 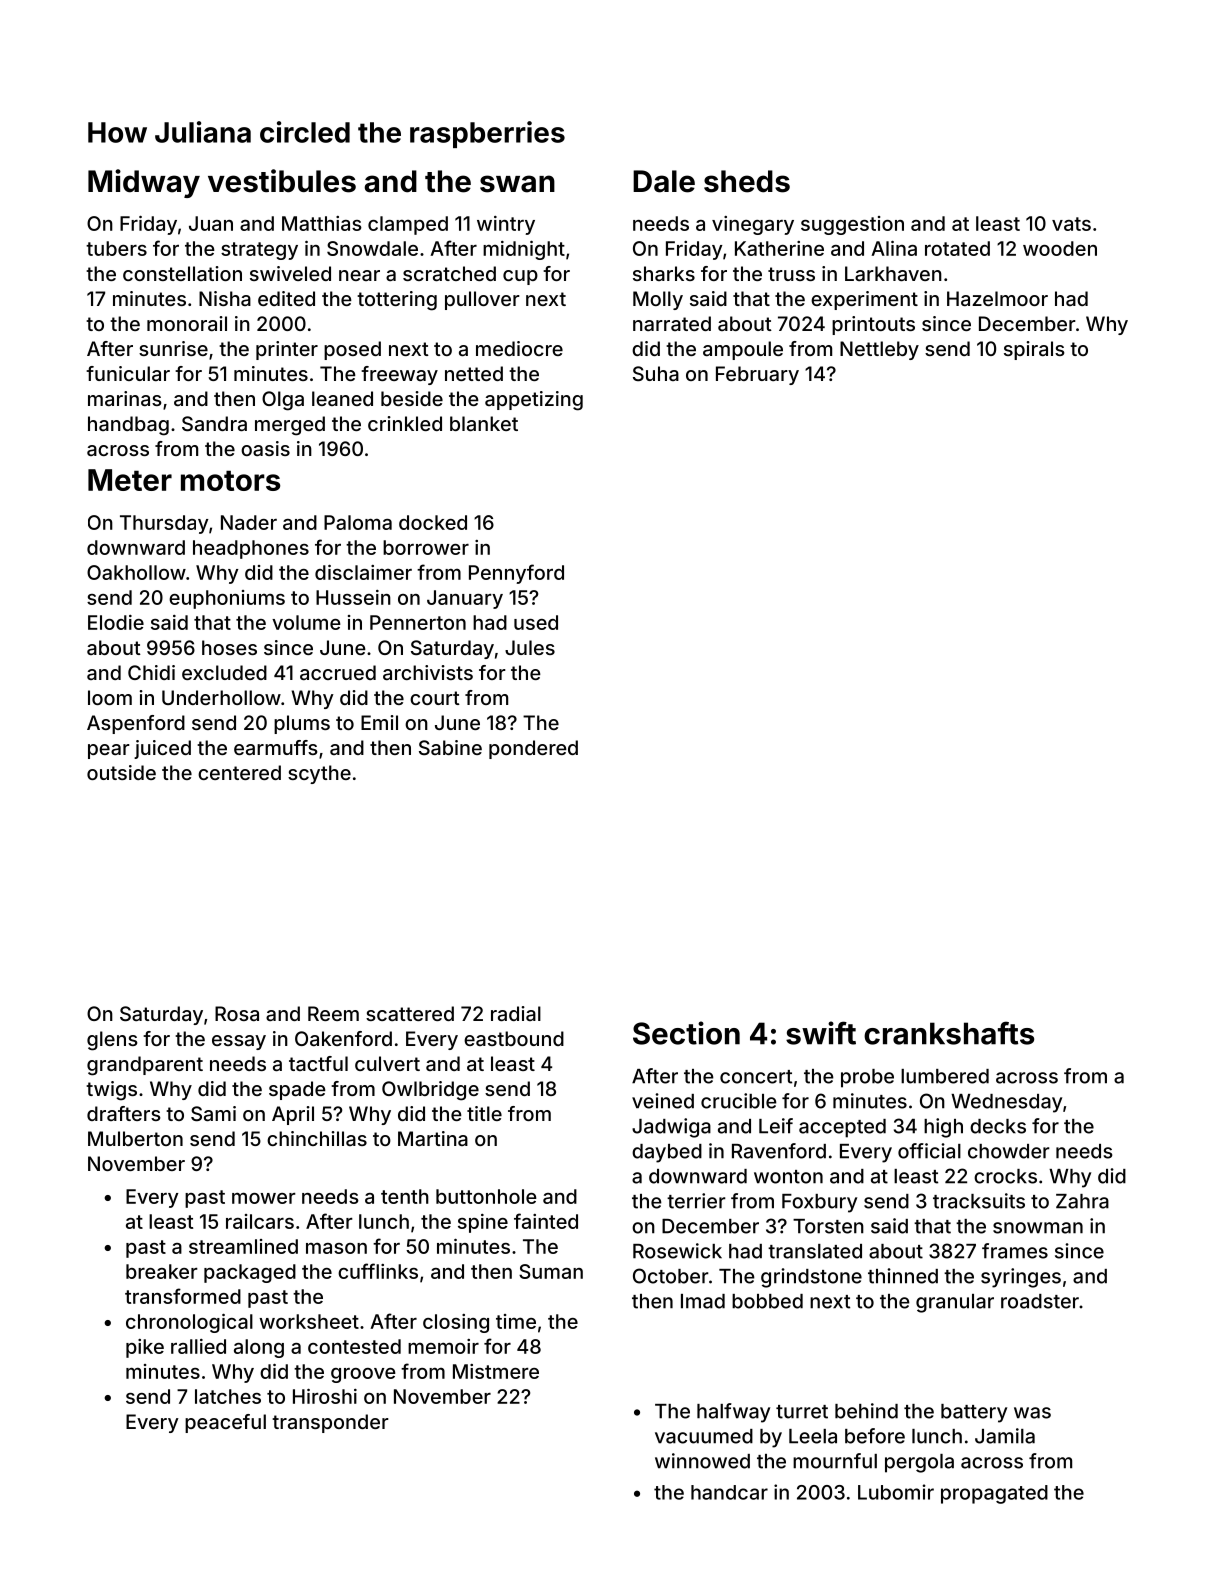 I want to click on appetizing, so click(x=534, y=401).
